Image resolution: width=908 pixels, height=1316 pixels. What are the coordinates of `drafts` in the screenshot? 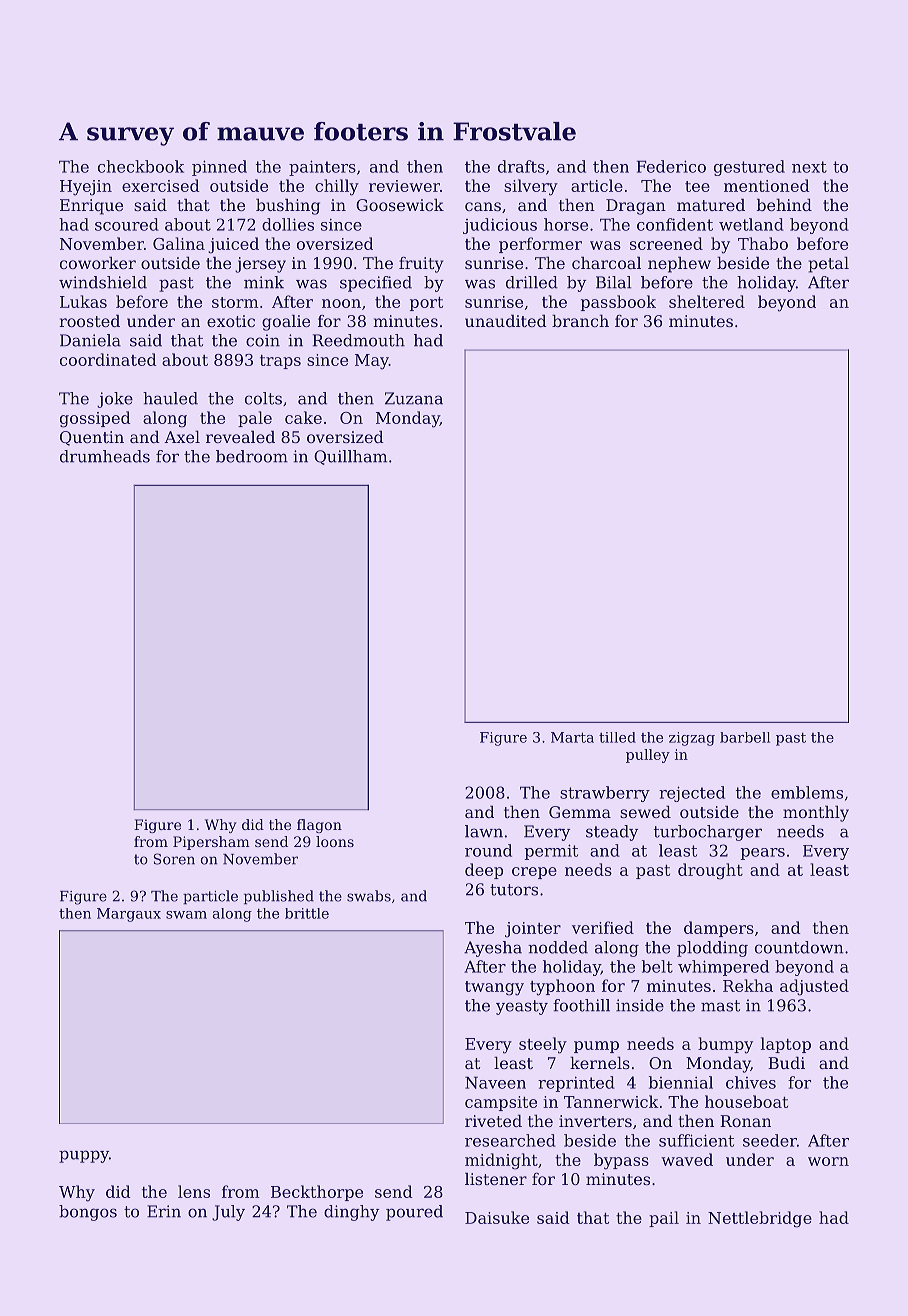 It's located at (521, 166).
